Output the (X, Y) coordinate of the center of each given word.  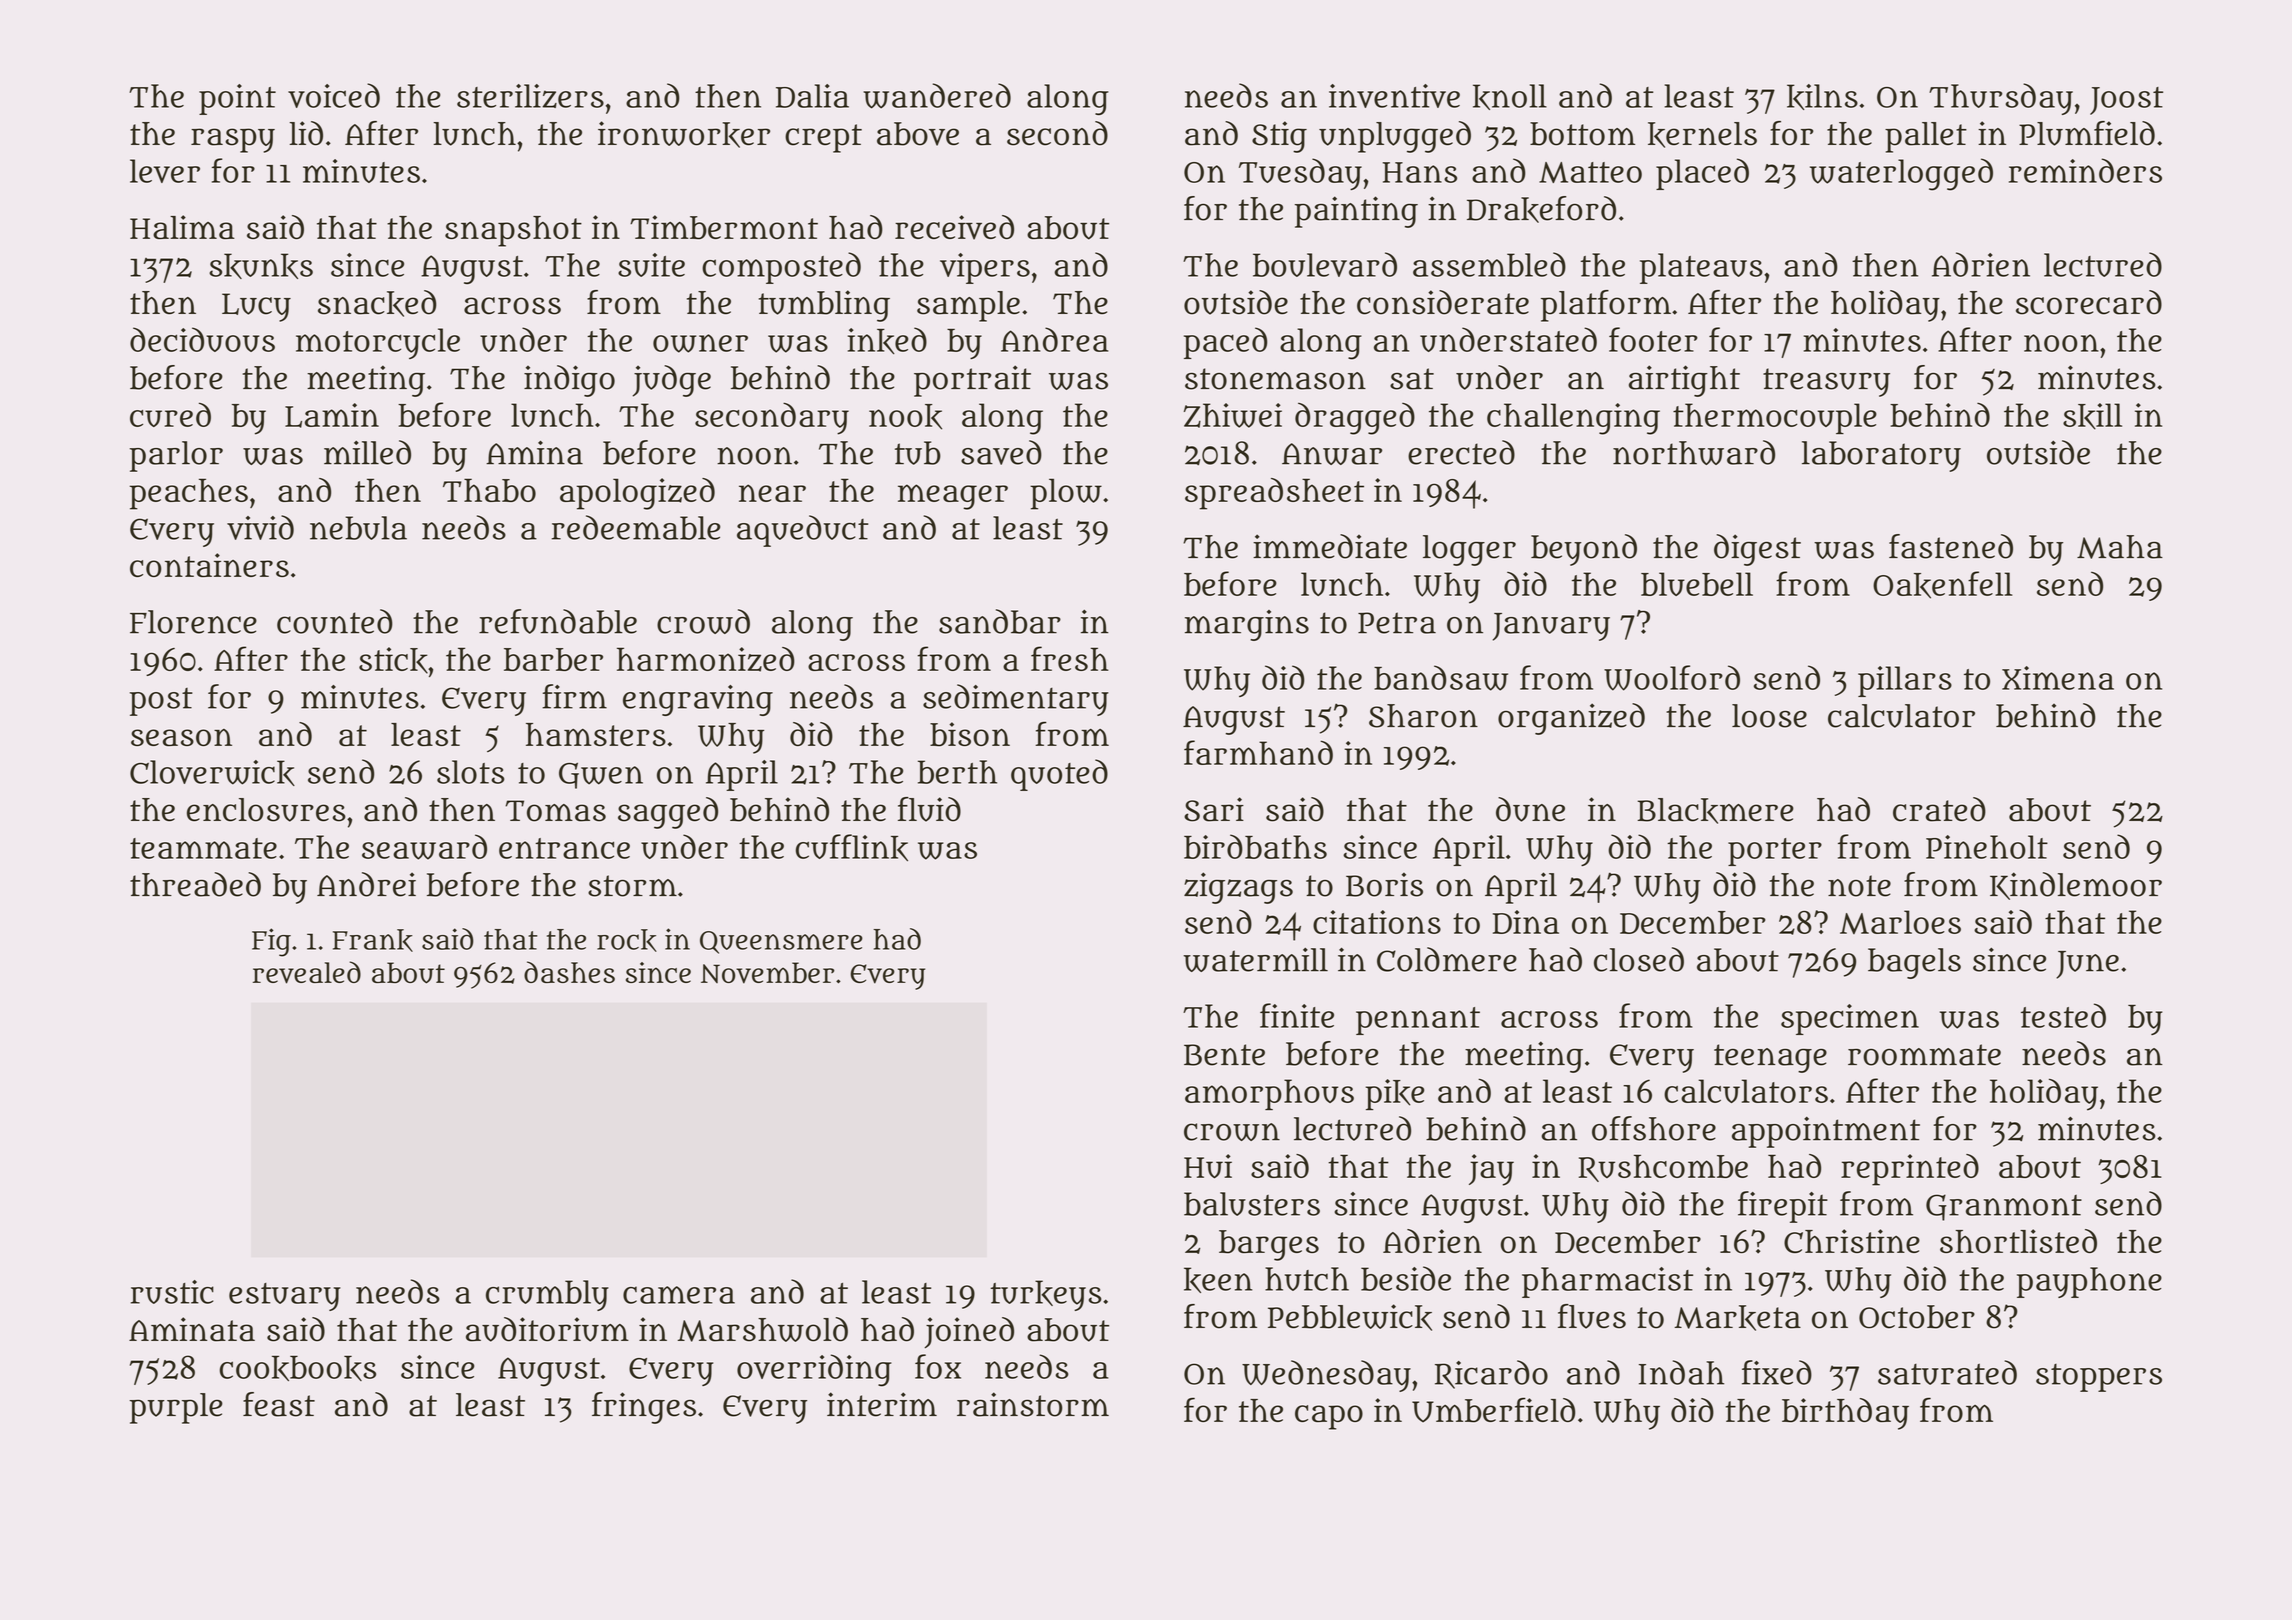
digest (1757, 550)
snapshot (513, 231)
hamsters (596, 734)
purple (176, 1408)
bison (970, 734)
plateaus (1701, 268)
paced (1225, 343)
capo (1329, 1417)
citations (1377, 922)
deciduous (202, 339)
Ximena (2058, 678)
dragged (1355, 418)
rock (627, 940)
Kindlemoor (2076, 886)
